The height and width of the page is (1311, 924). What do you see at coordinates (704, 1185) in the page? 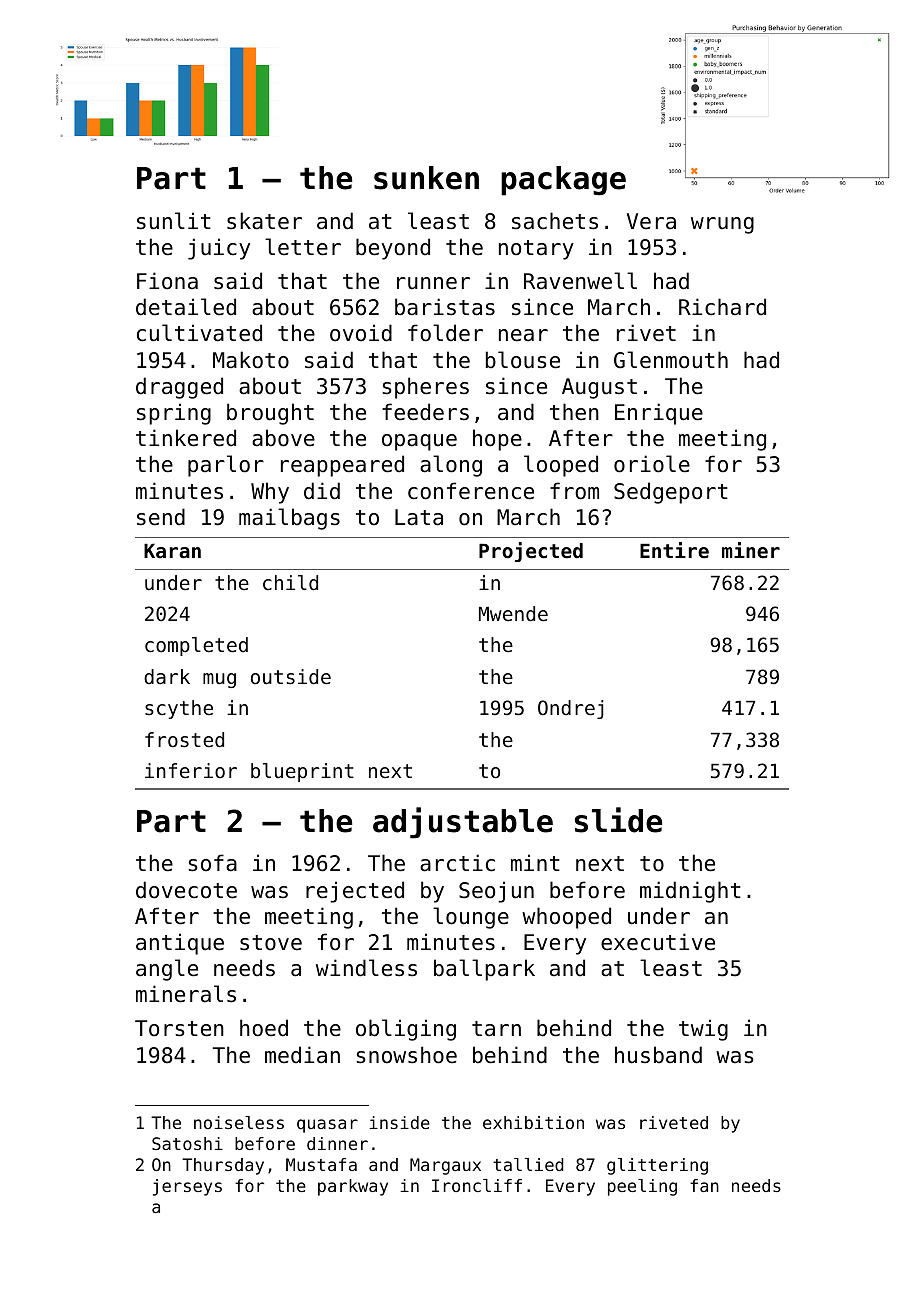
I see `fan` at bounding box center [704, 1185].
